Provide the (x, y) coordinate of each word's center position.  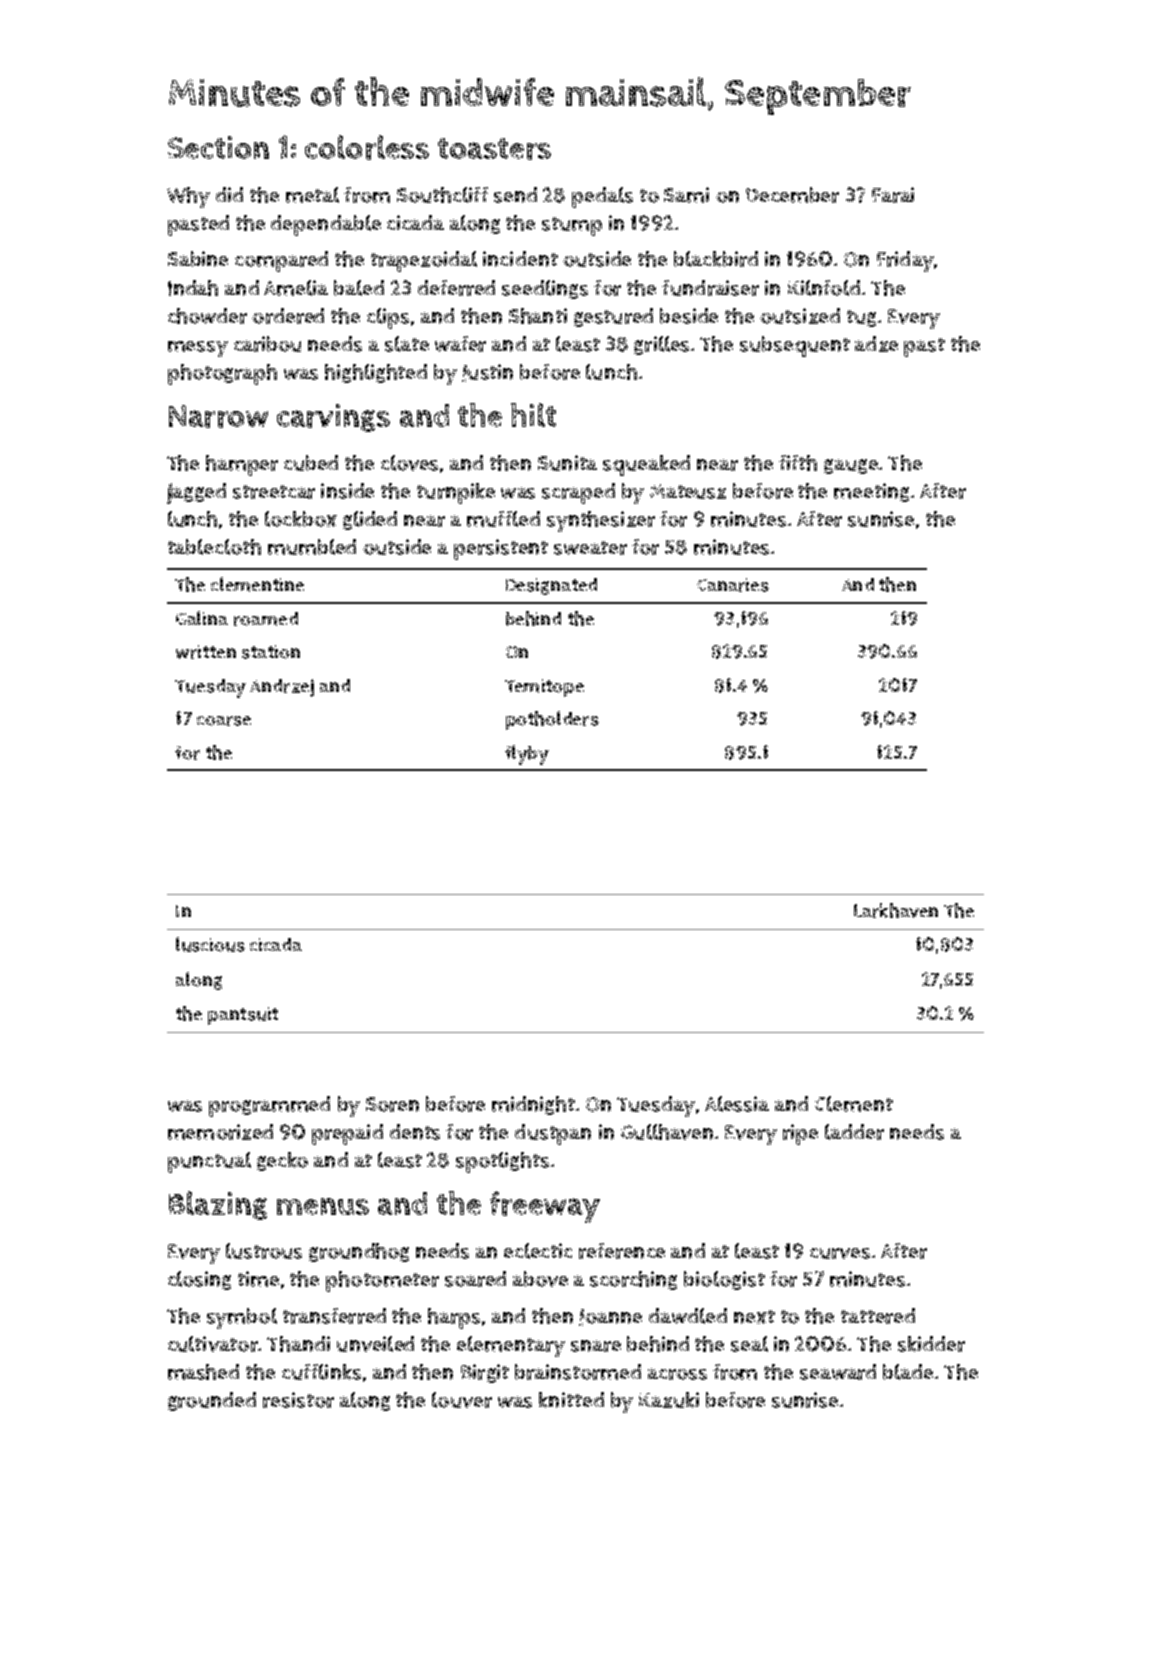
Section (218, 147)
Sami (686, 195)
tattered (878, 1316)
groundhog (359, 1252)
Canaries (733, 585)
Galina (202, 618)
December (792, 195)
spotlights (502, 1162)
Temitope (544, 688)
